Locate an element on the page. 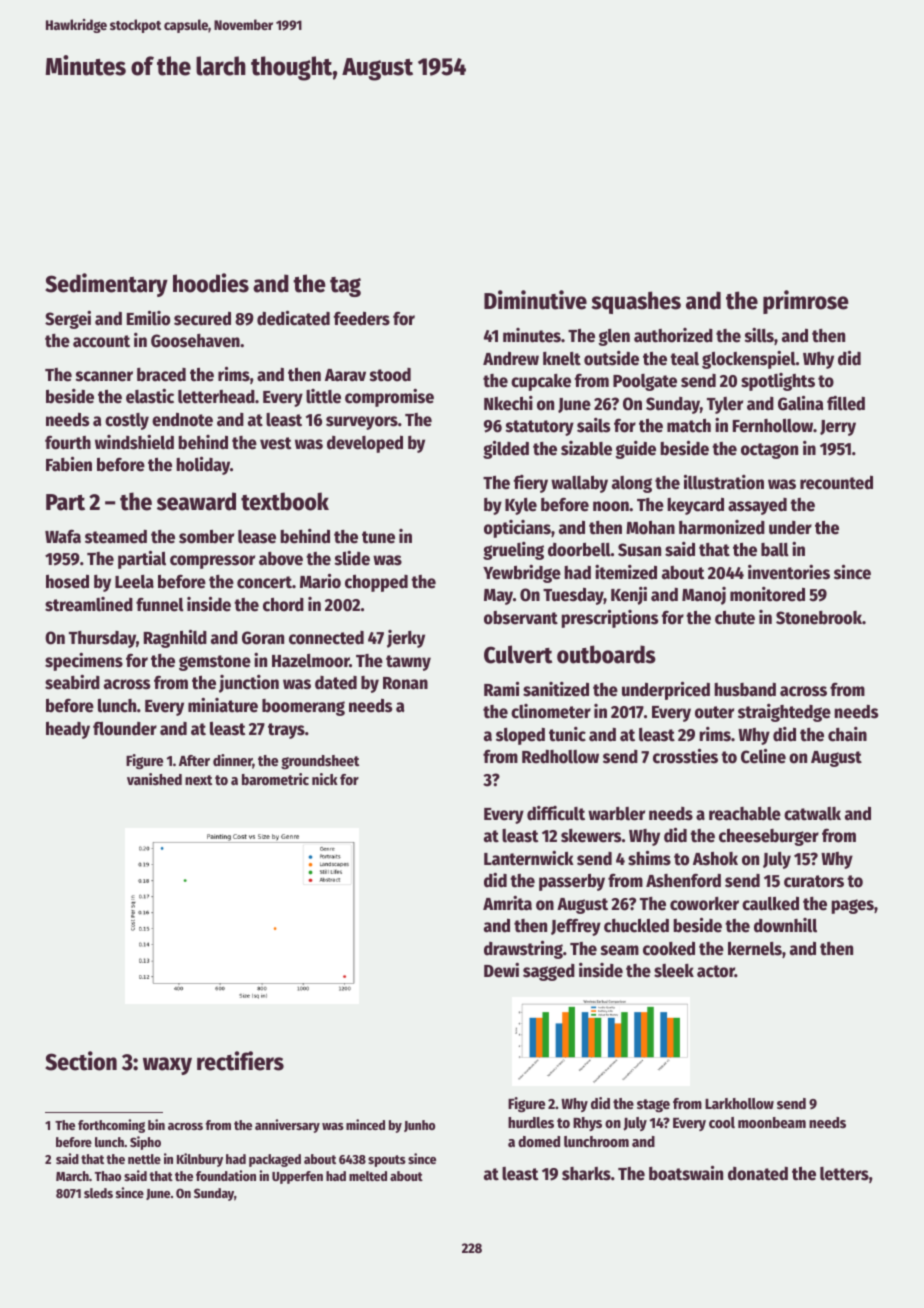 This document has height=1308, width=924. hoodies is located at coordinates (211, 283).
